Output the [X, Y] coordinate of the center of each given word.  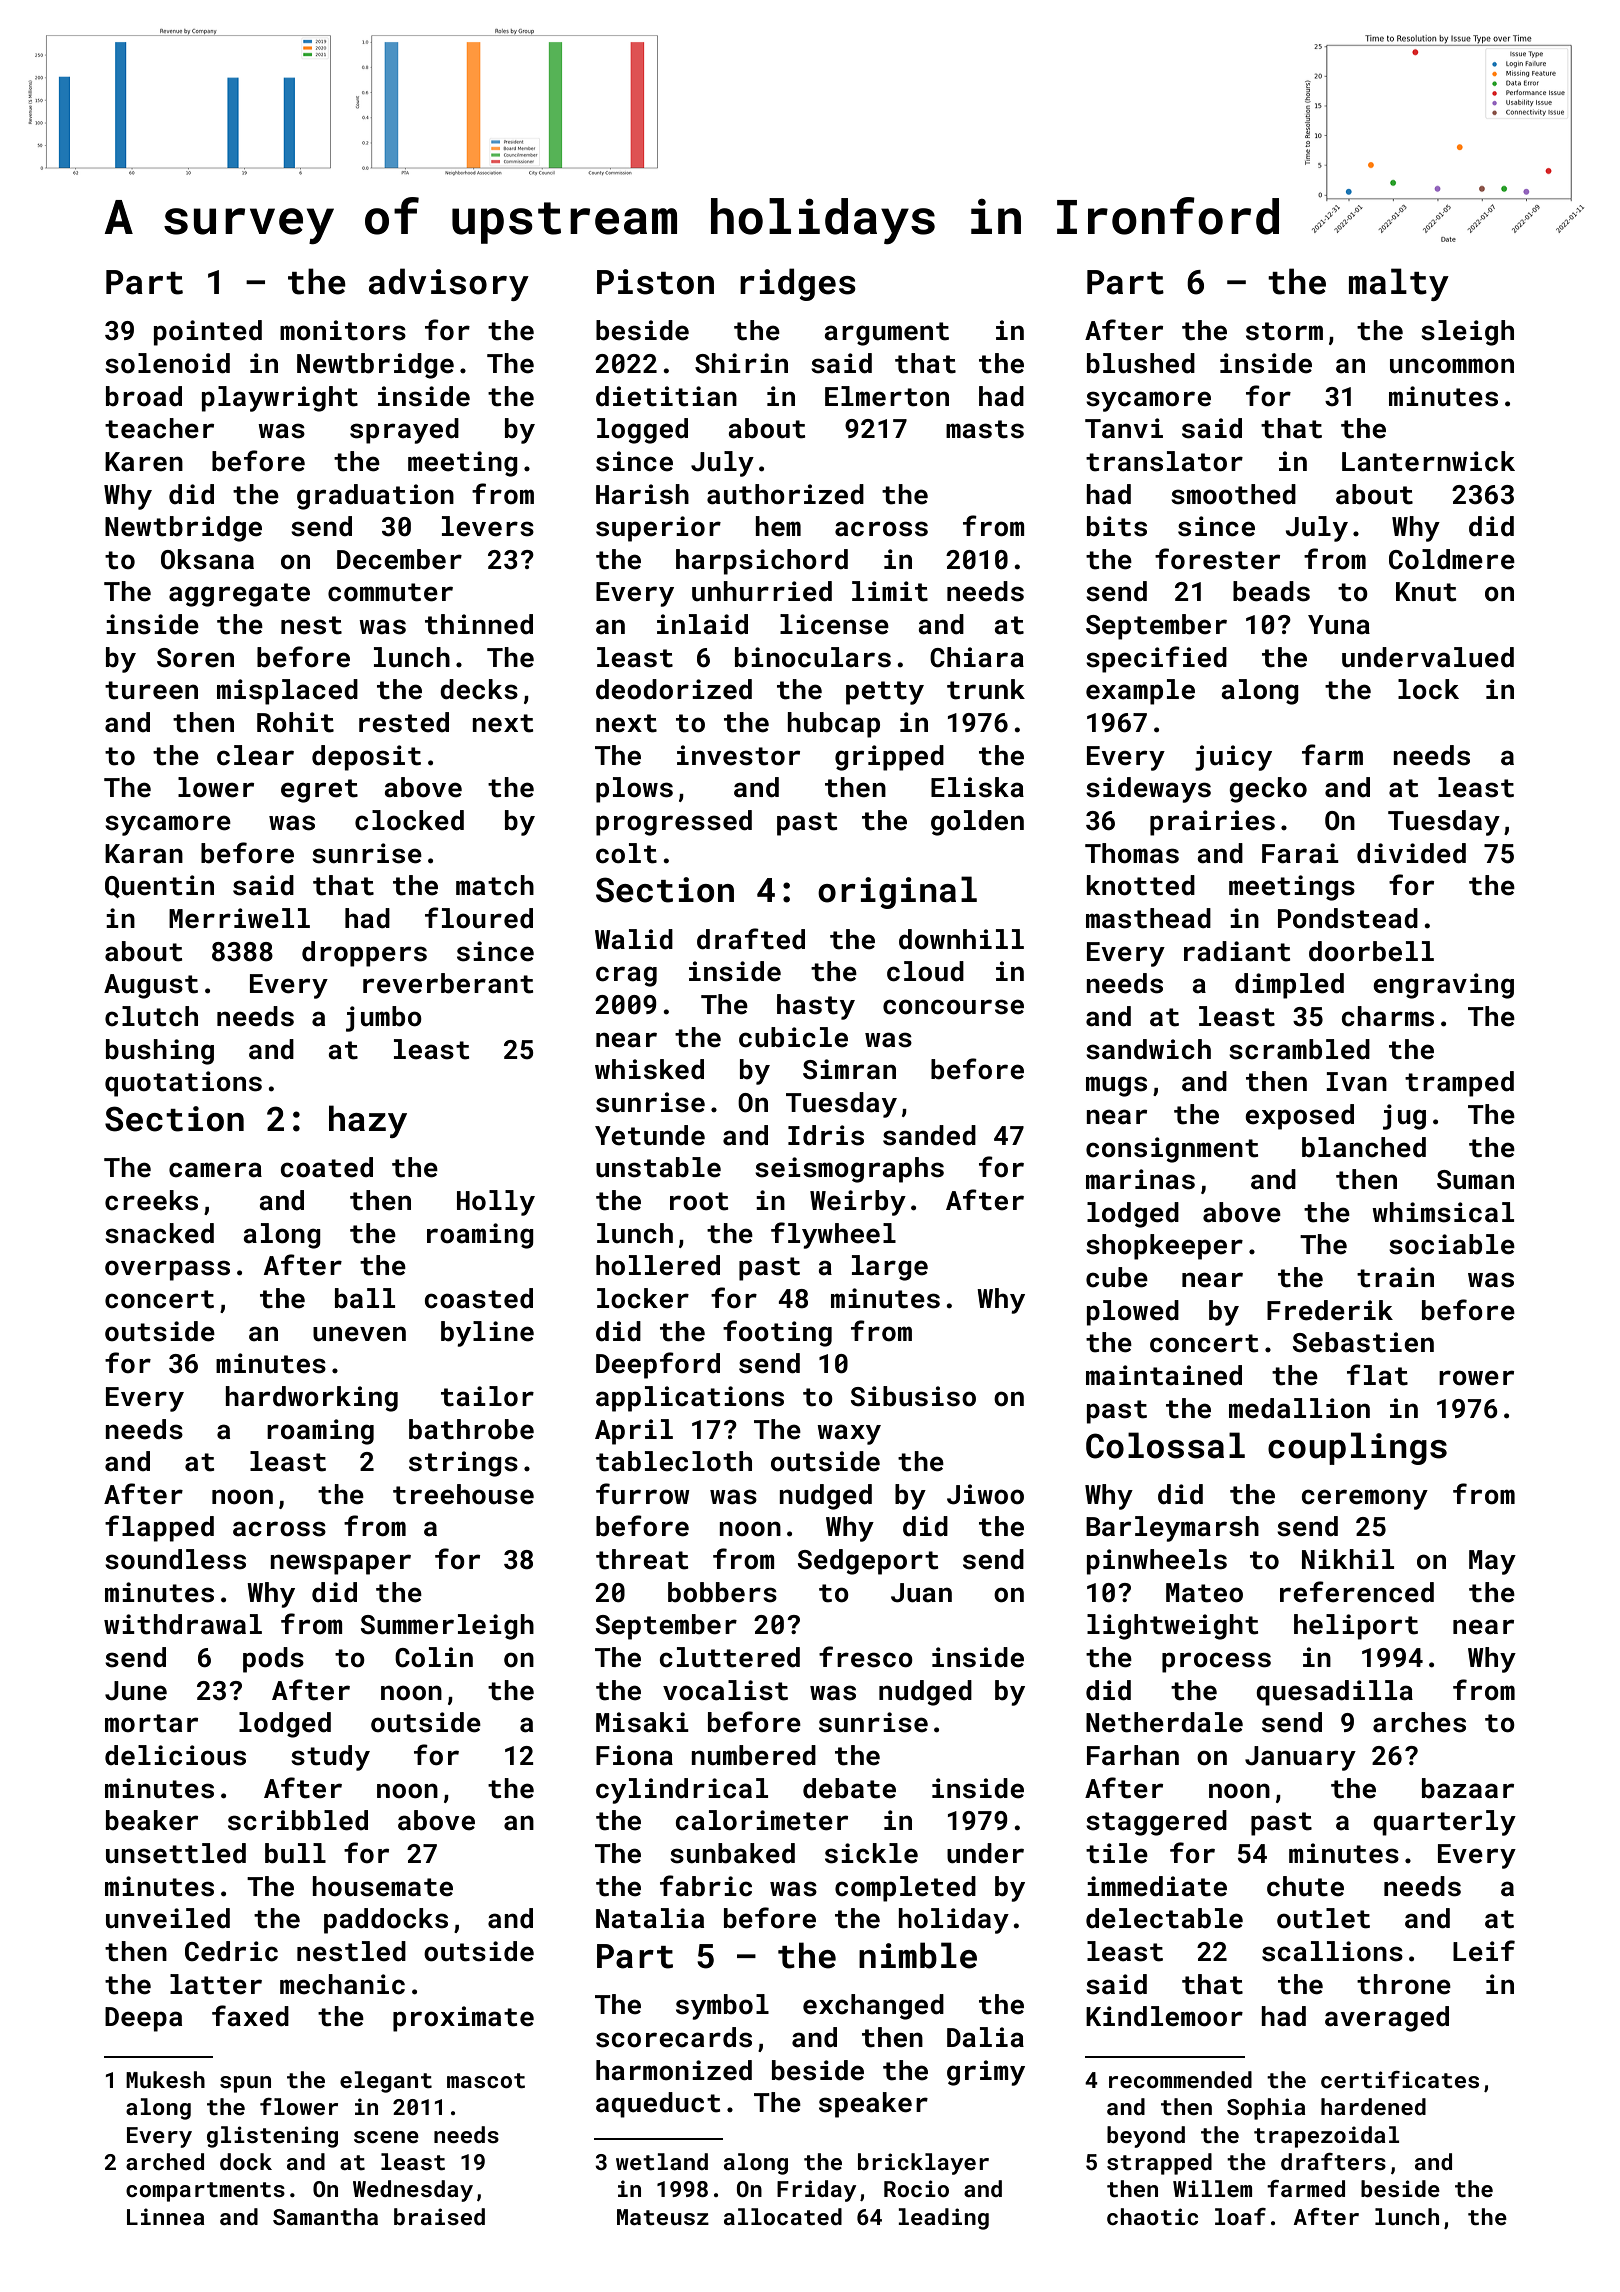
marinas [1140, 1179]
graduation [375, 497]
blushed [1141, 363]
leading [943, 2219]
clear [255, 755]
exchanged [873, 2007]
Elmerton [887, 396]
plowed [1133, 1313]
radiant [1237, 951]
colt [626, 853]
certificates [1400, 2079]
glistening [272, 2137]
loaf [1240, 2216]
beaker [152, 1820]
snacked [159, 1233]
